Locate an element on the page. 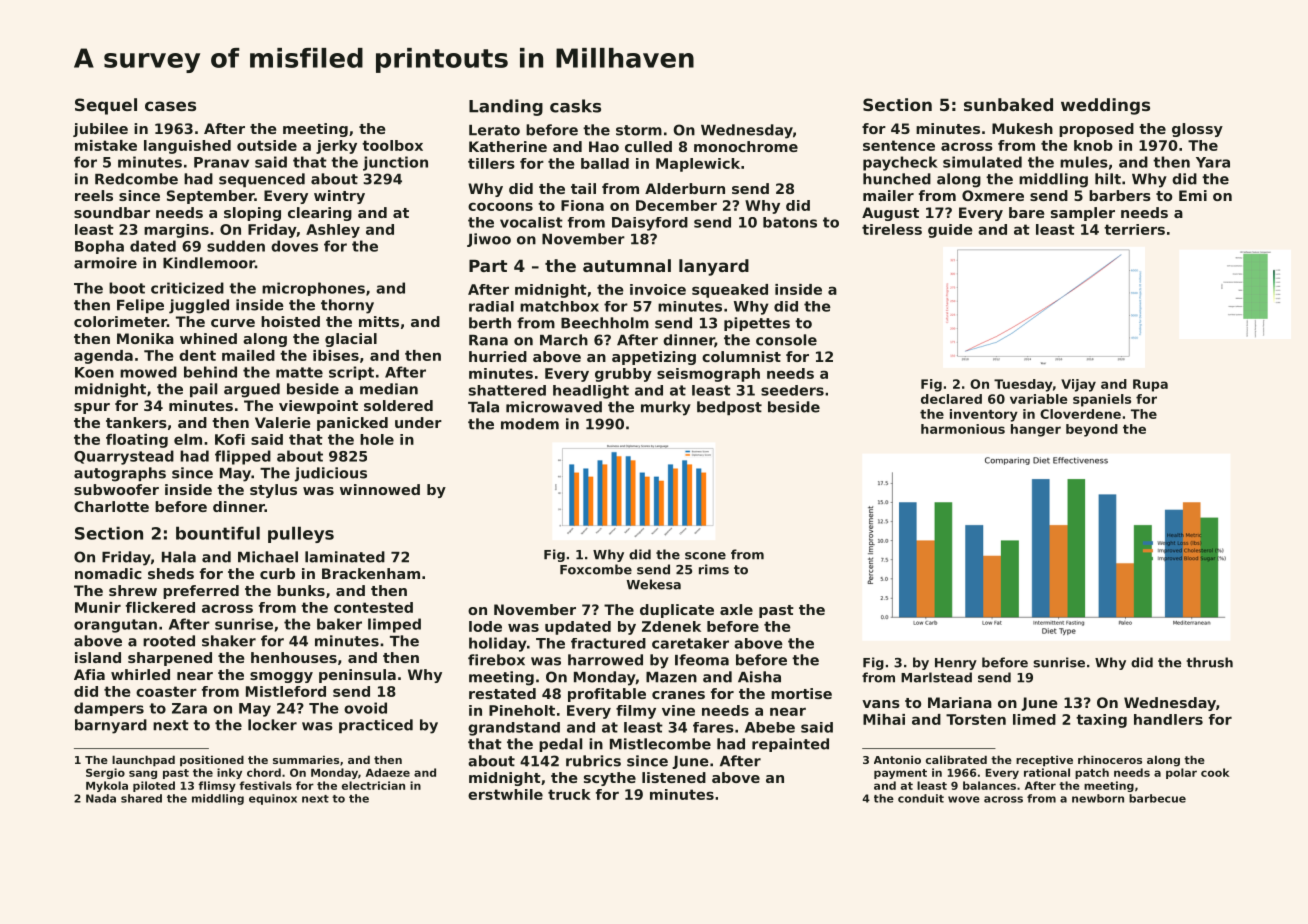  equinox is located at coordinates (273, 799).
